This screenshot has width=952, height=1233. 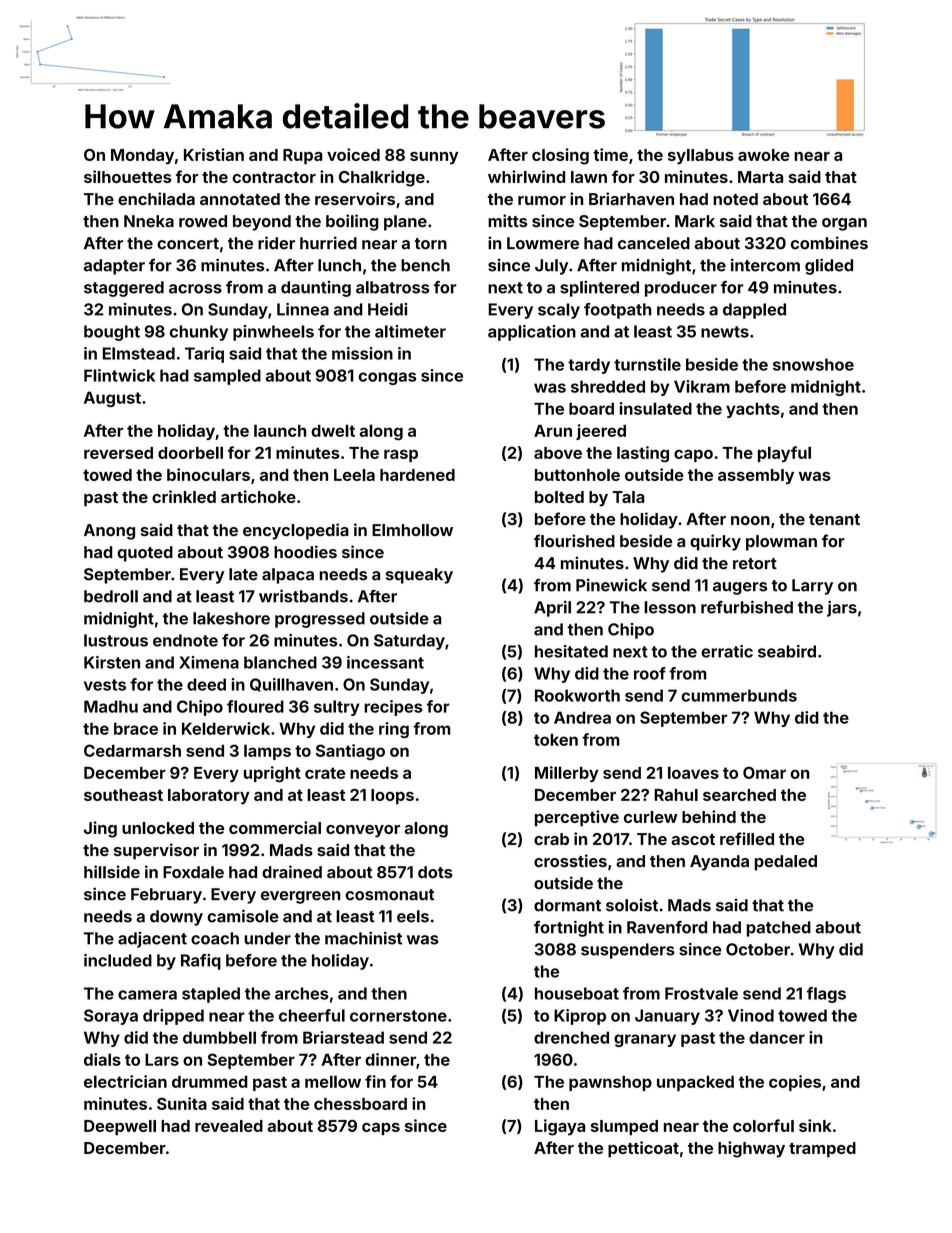 What do you see at coordinates (145, 554) in the screenshot?
I see `quoted` at bounding box center [145, 554].
